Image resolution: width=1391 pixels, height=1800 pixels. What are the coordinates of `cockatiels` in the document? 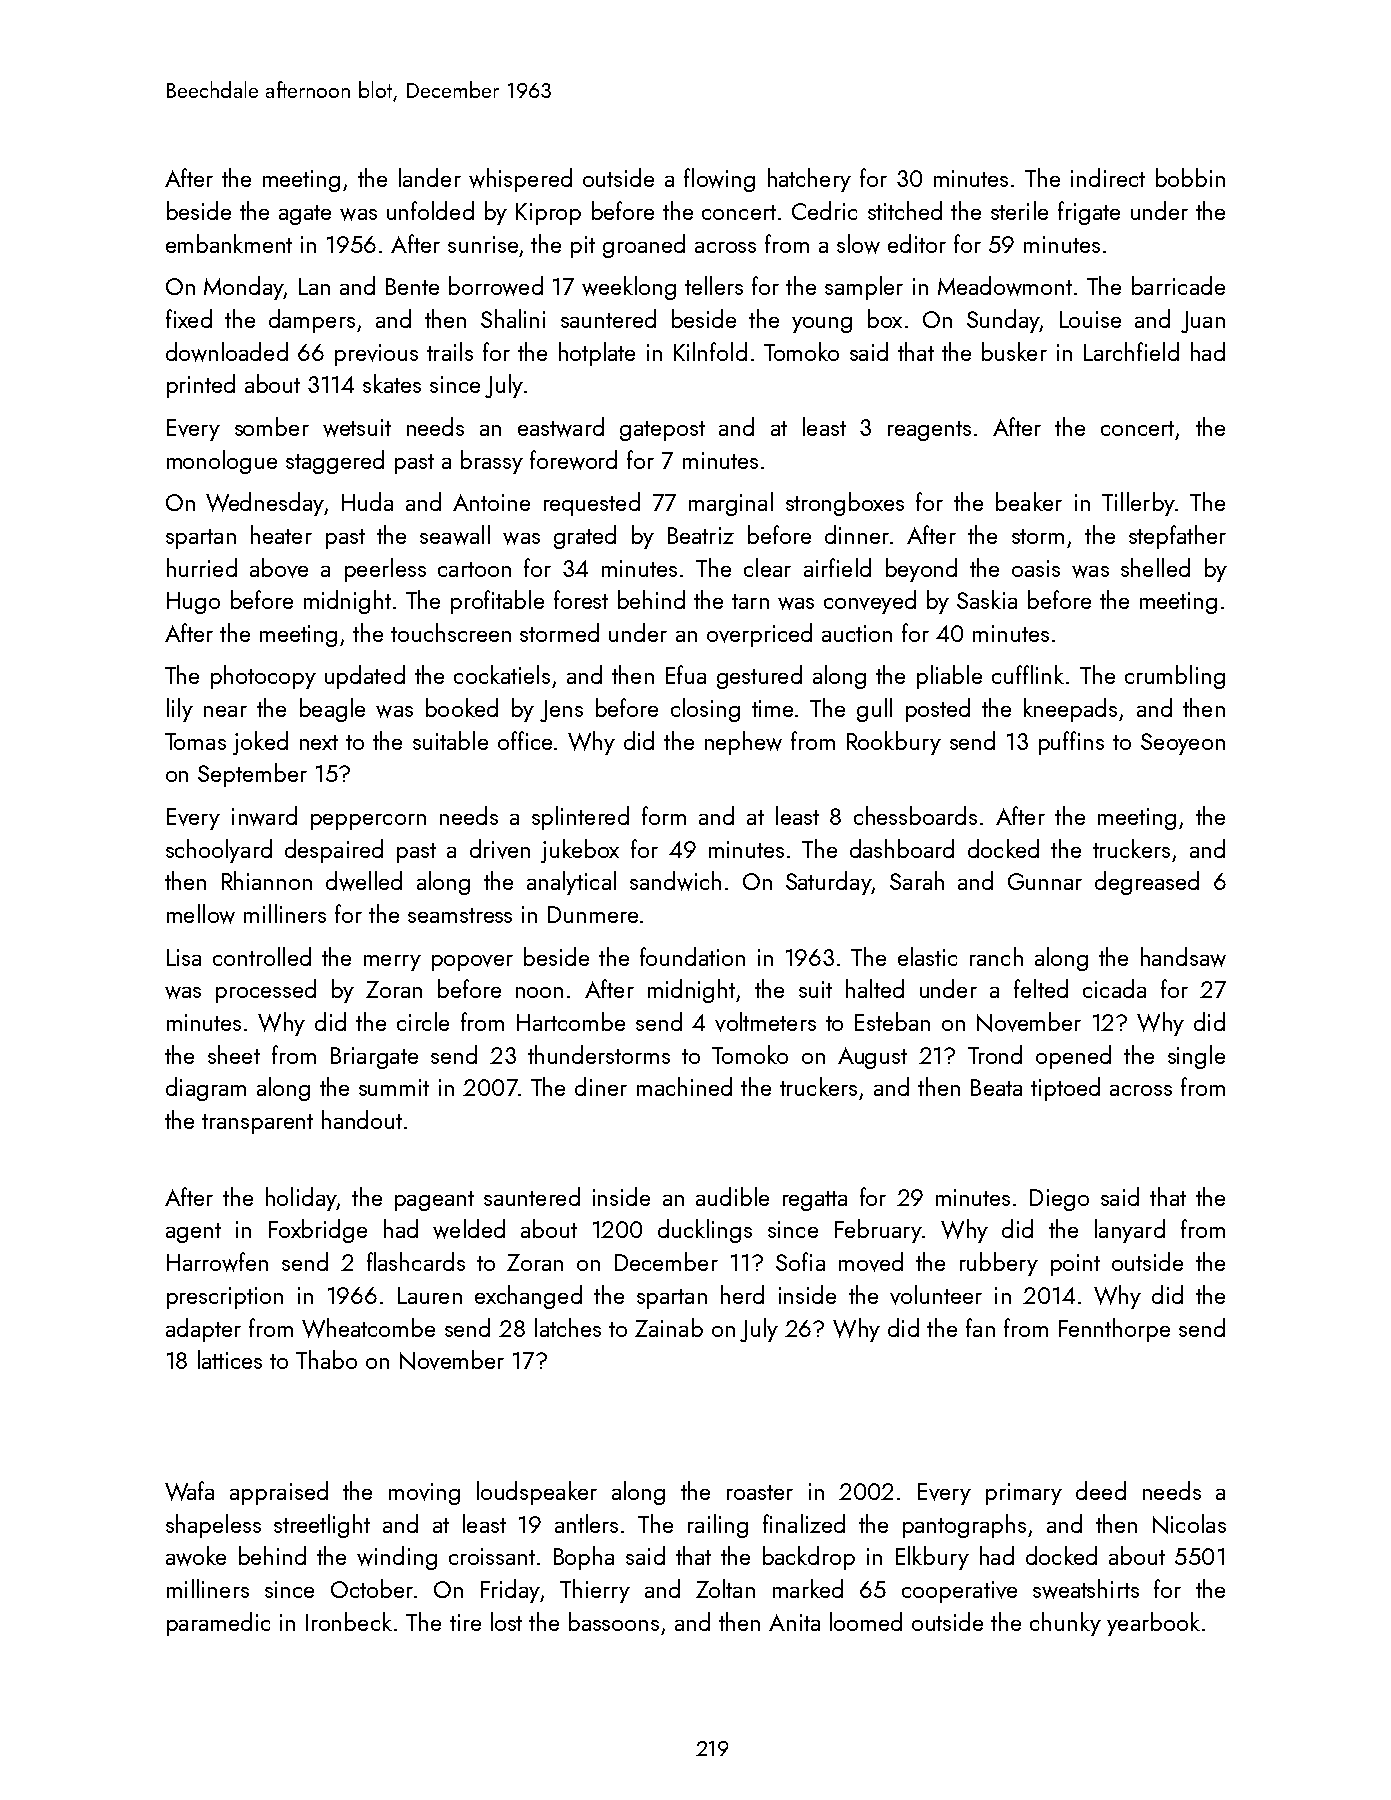 It's located at (502, 674).
